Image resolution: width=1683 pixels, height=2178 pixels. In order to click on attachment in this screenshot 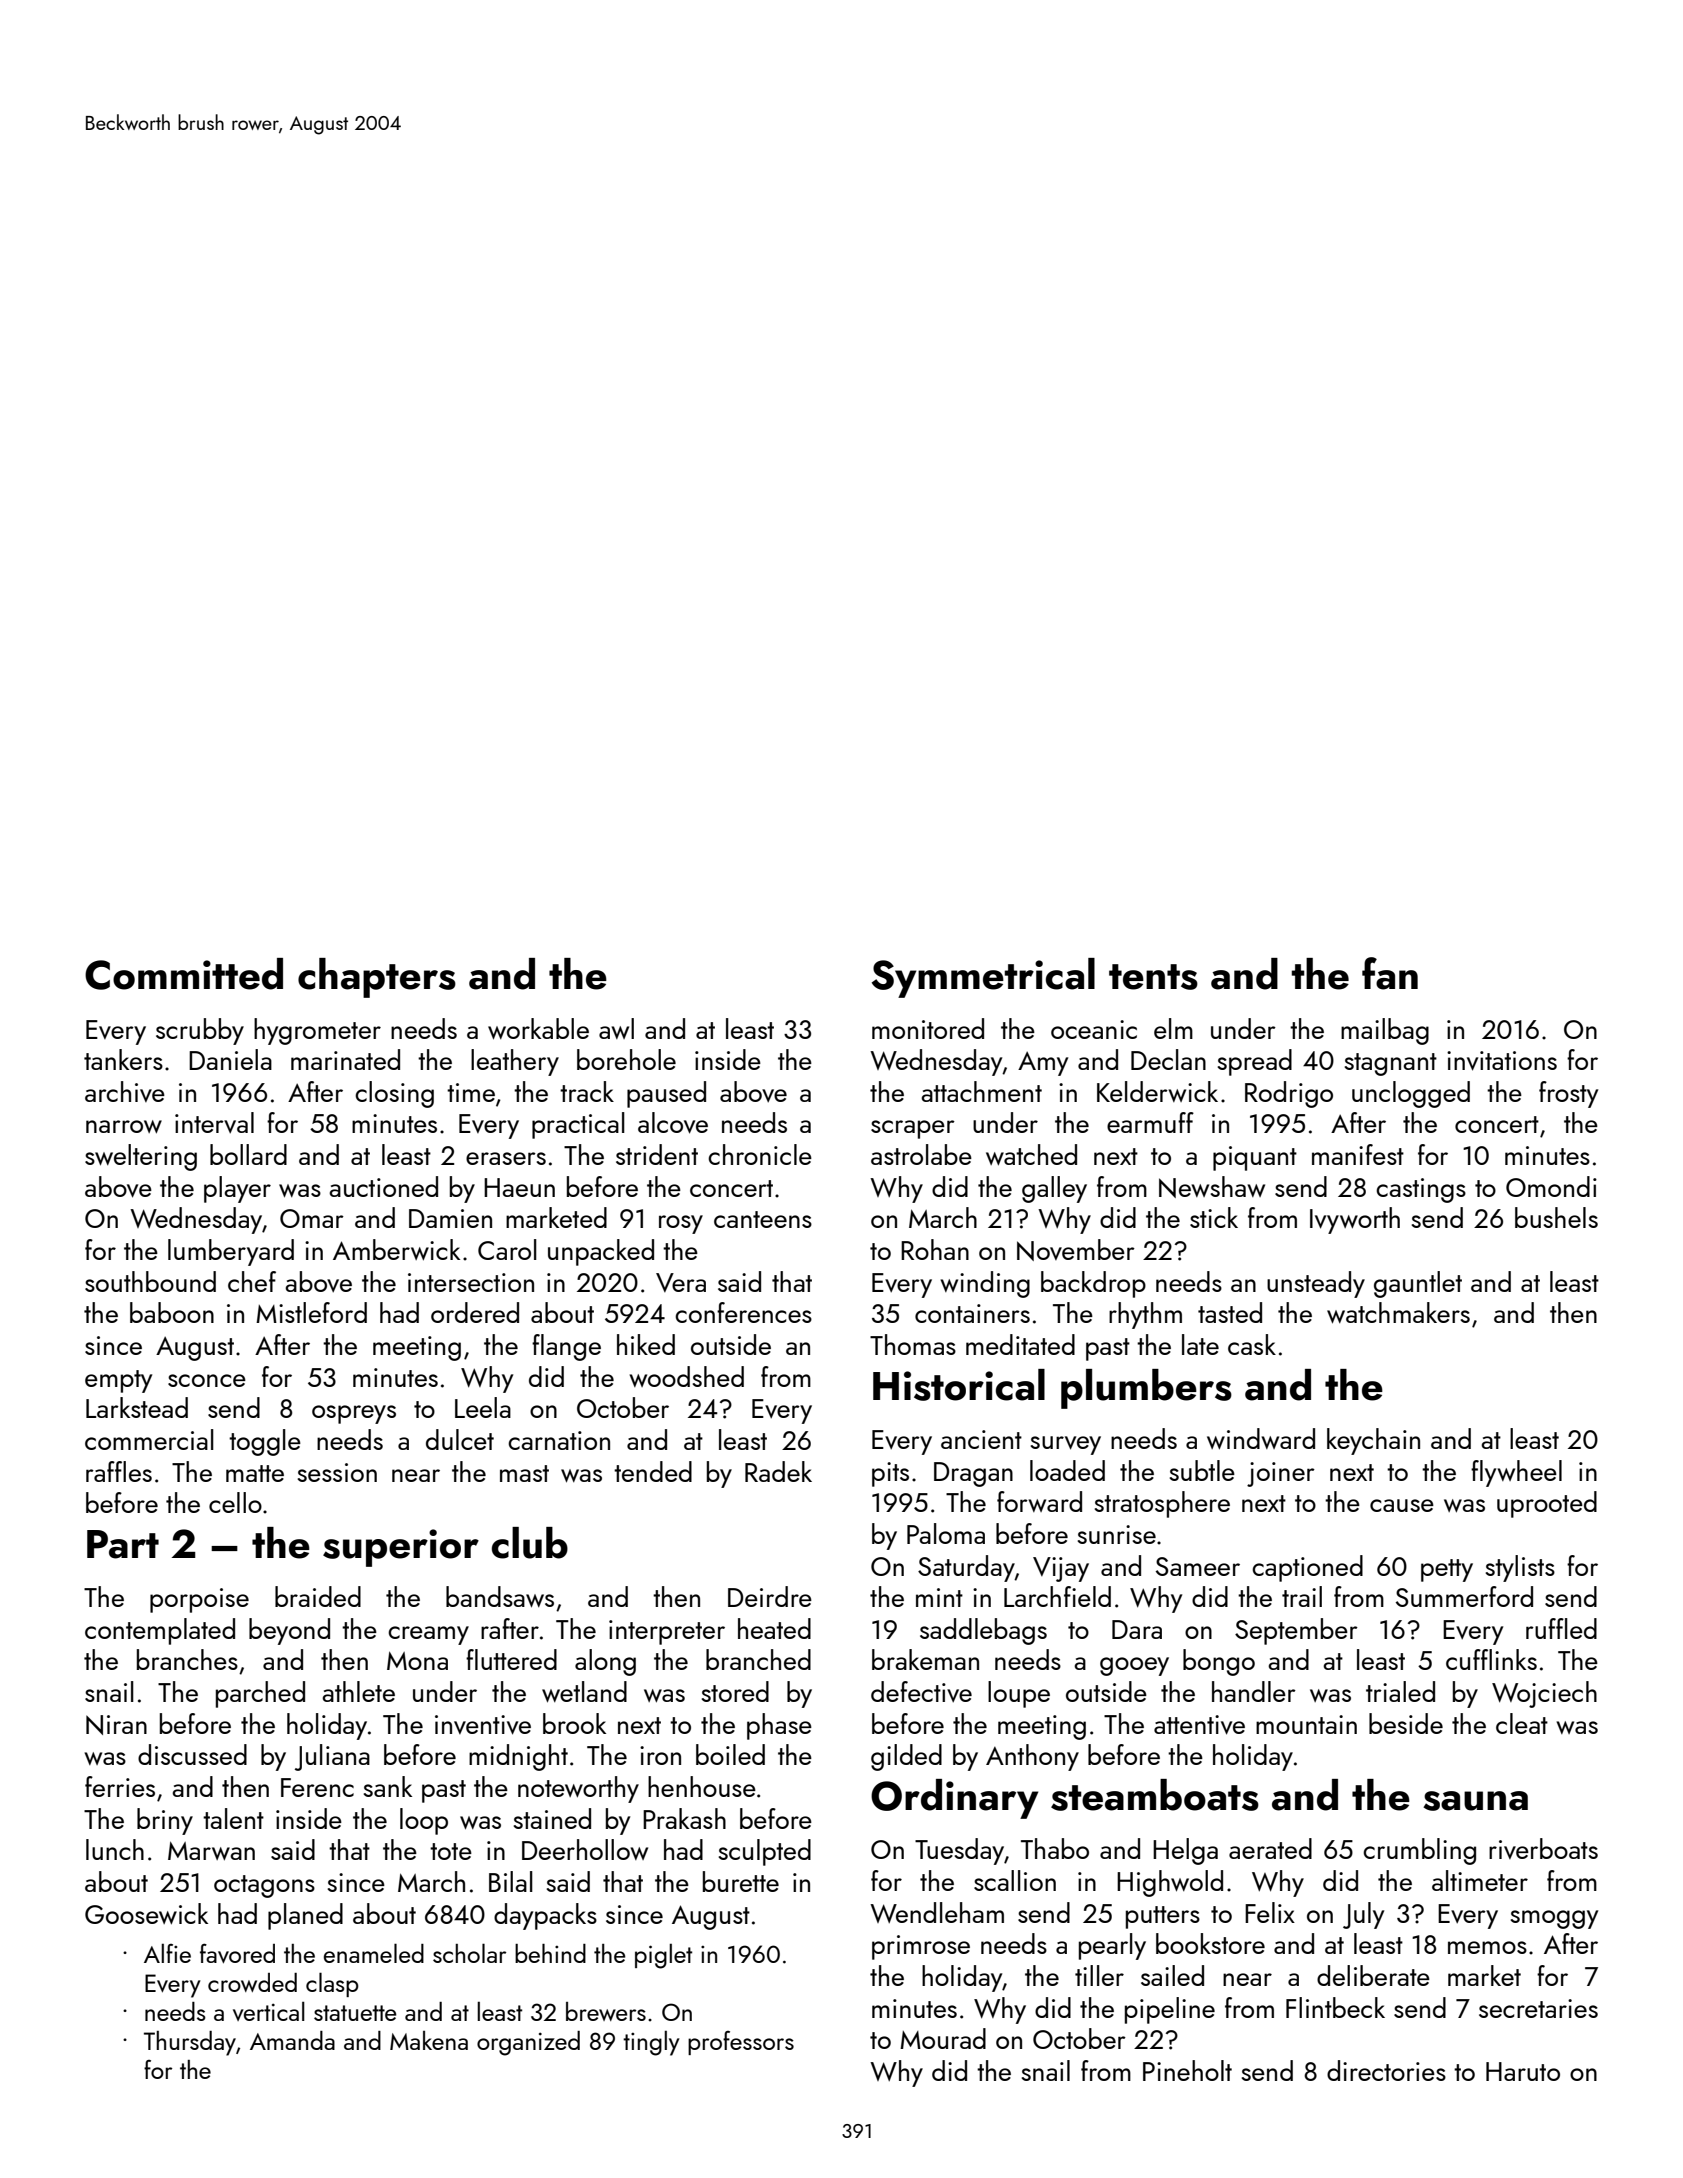, I will do `click(981, 1091)`.
